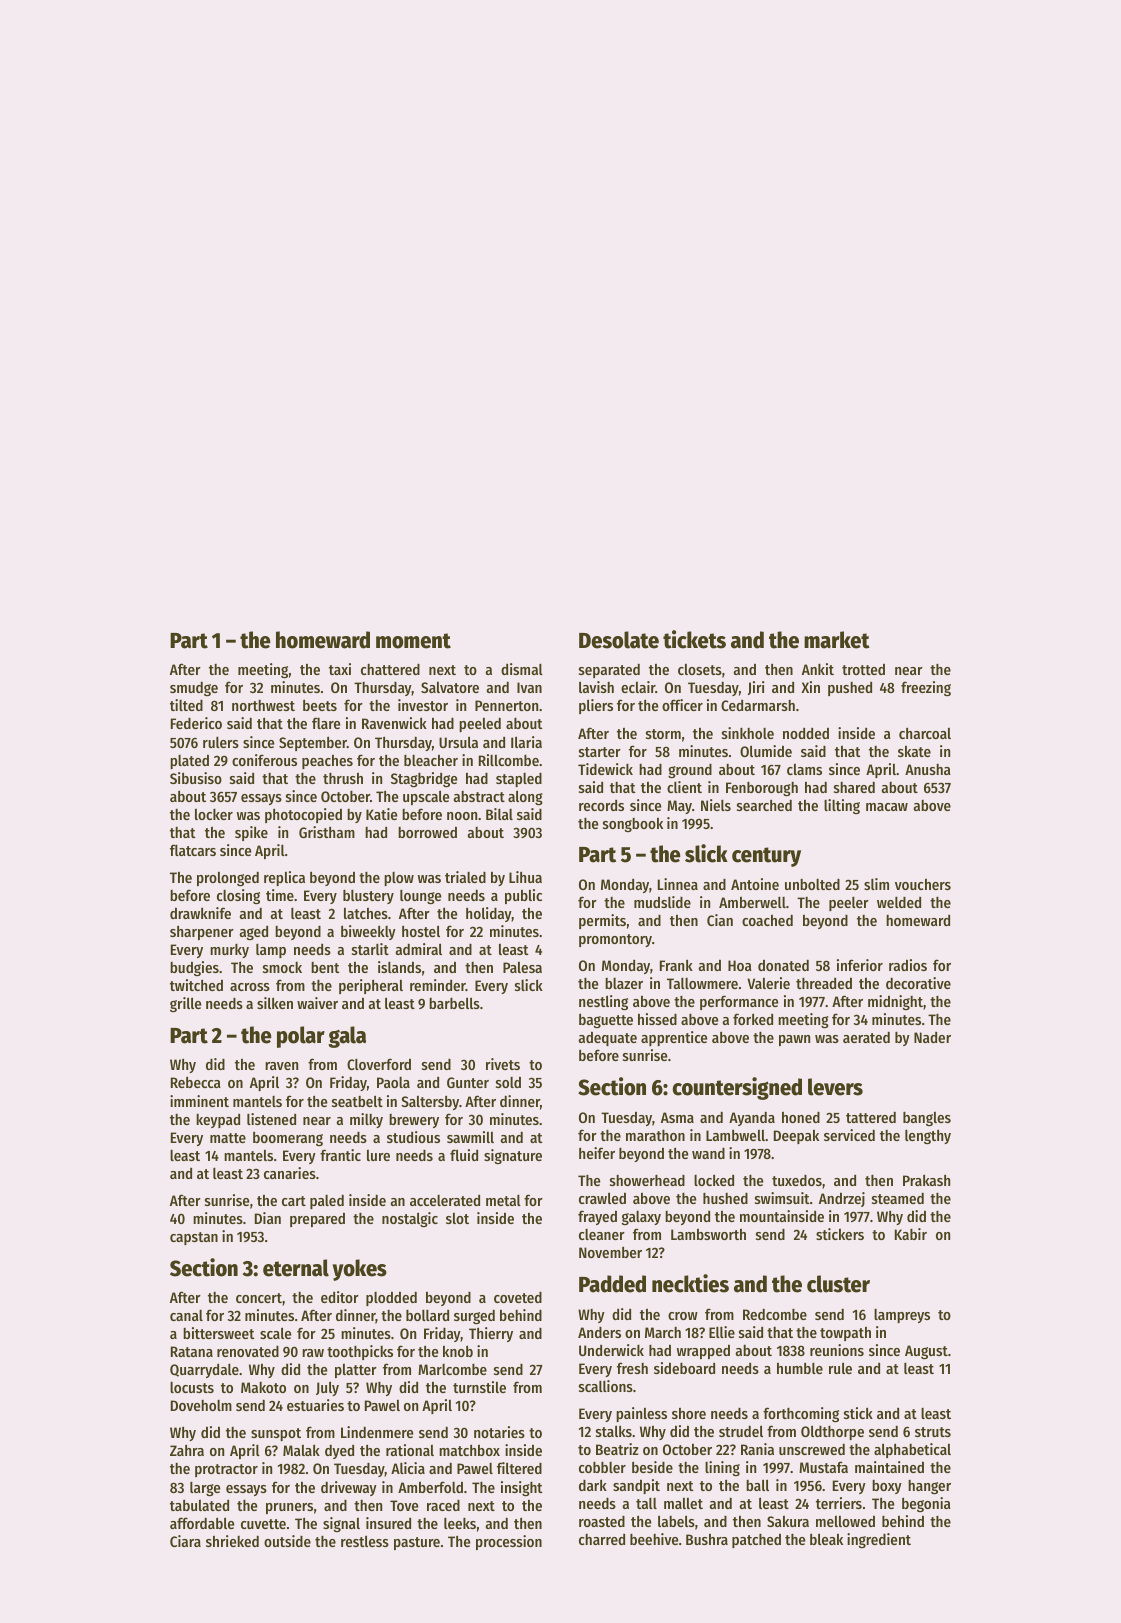  I want to click on Prakash, so click(926, 1180).
